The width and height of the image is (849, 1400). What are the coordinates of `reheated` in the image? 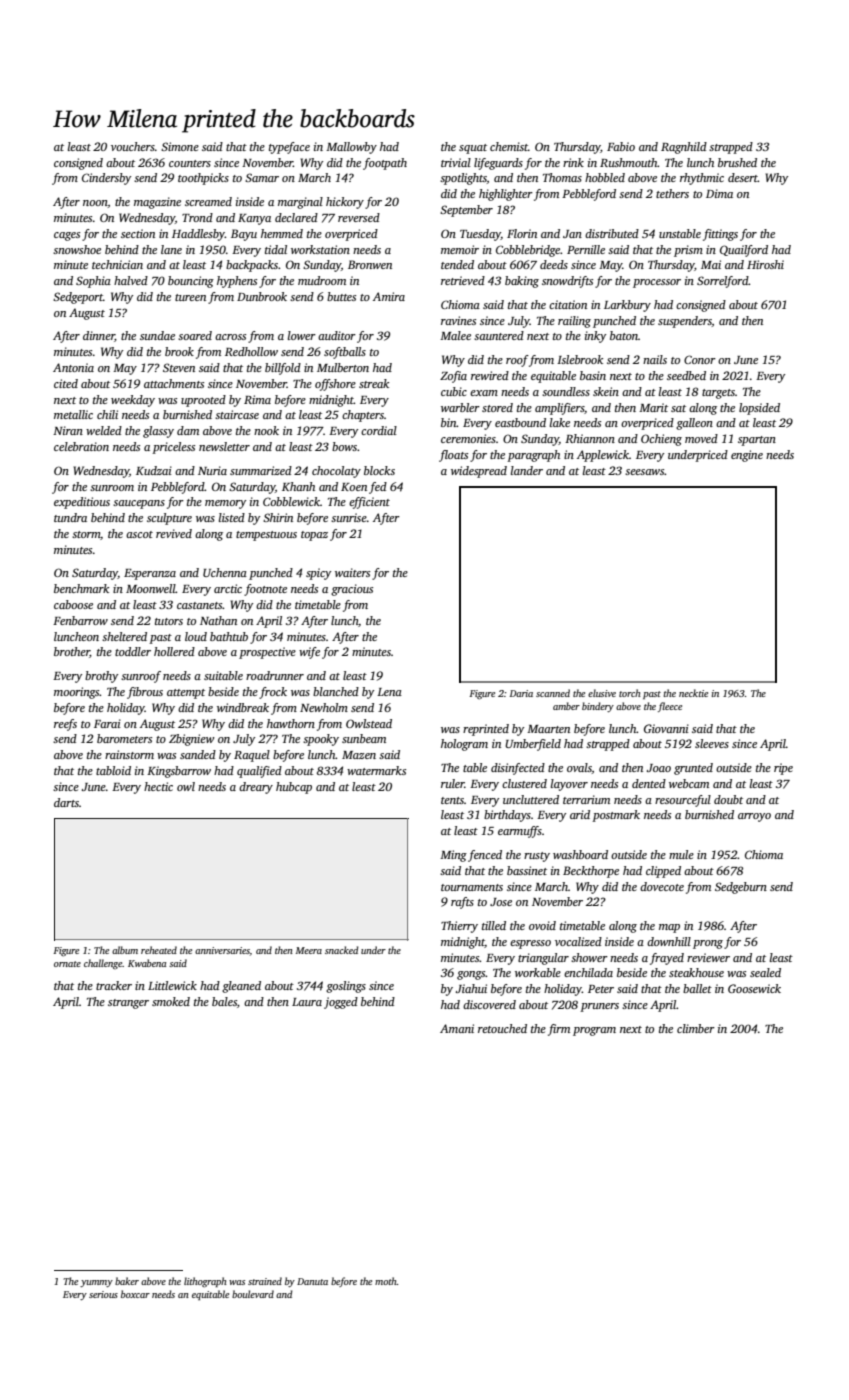 It's located at (159, 950).
